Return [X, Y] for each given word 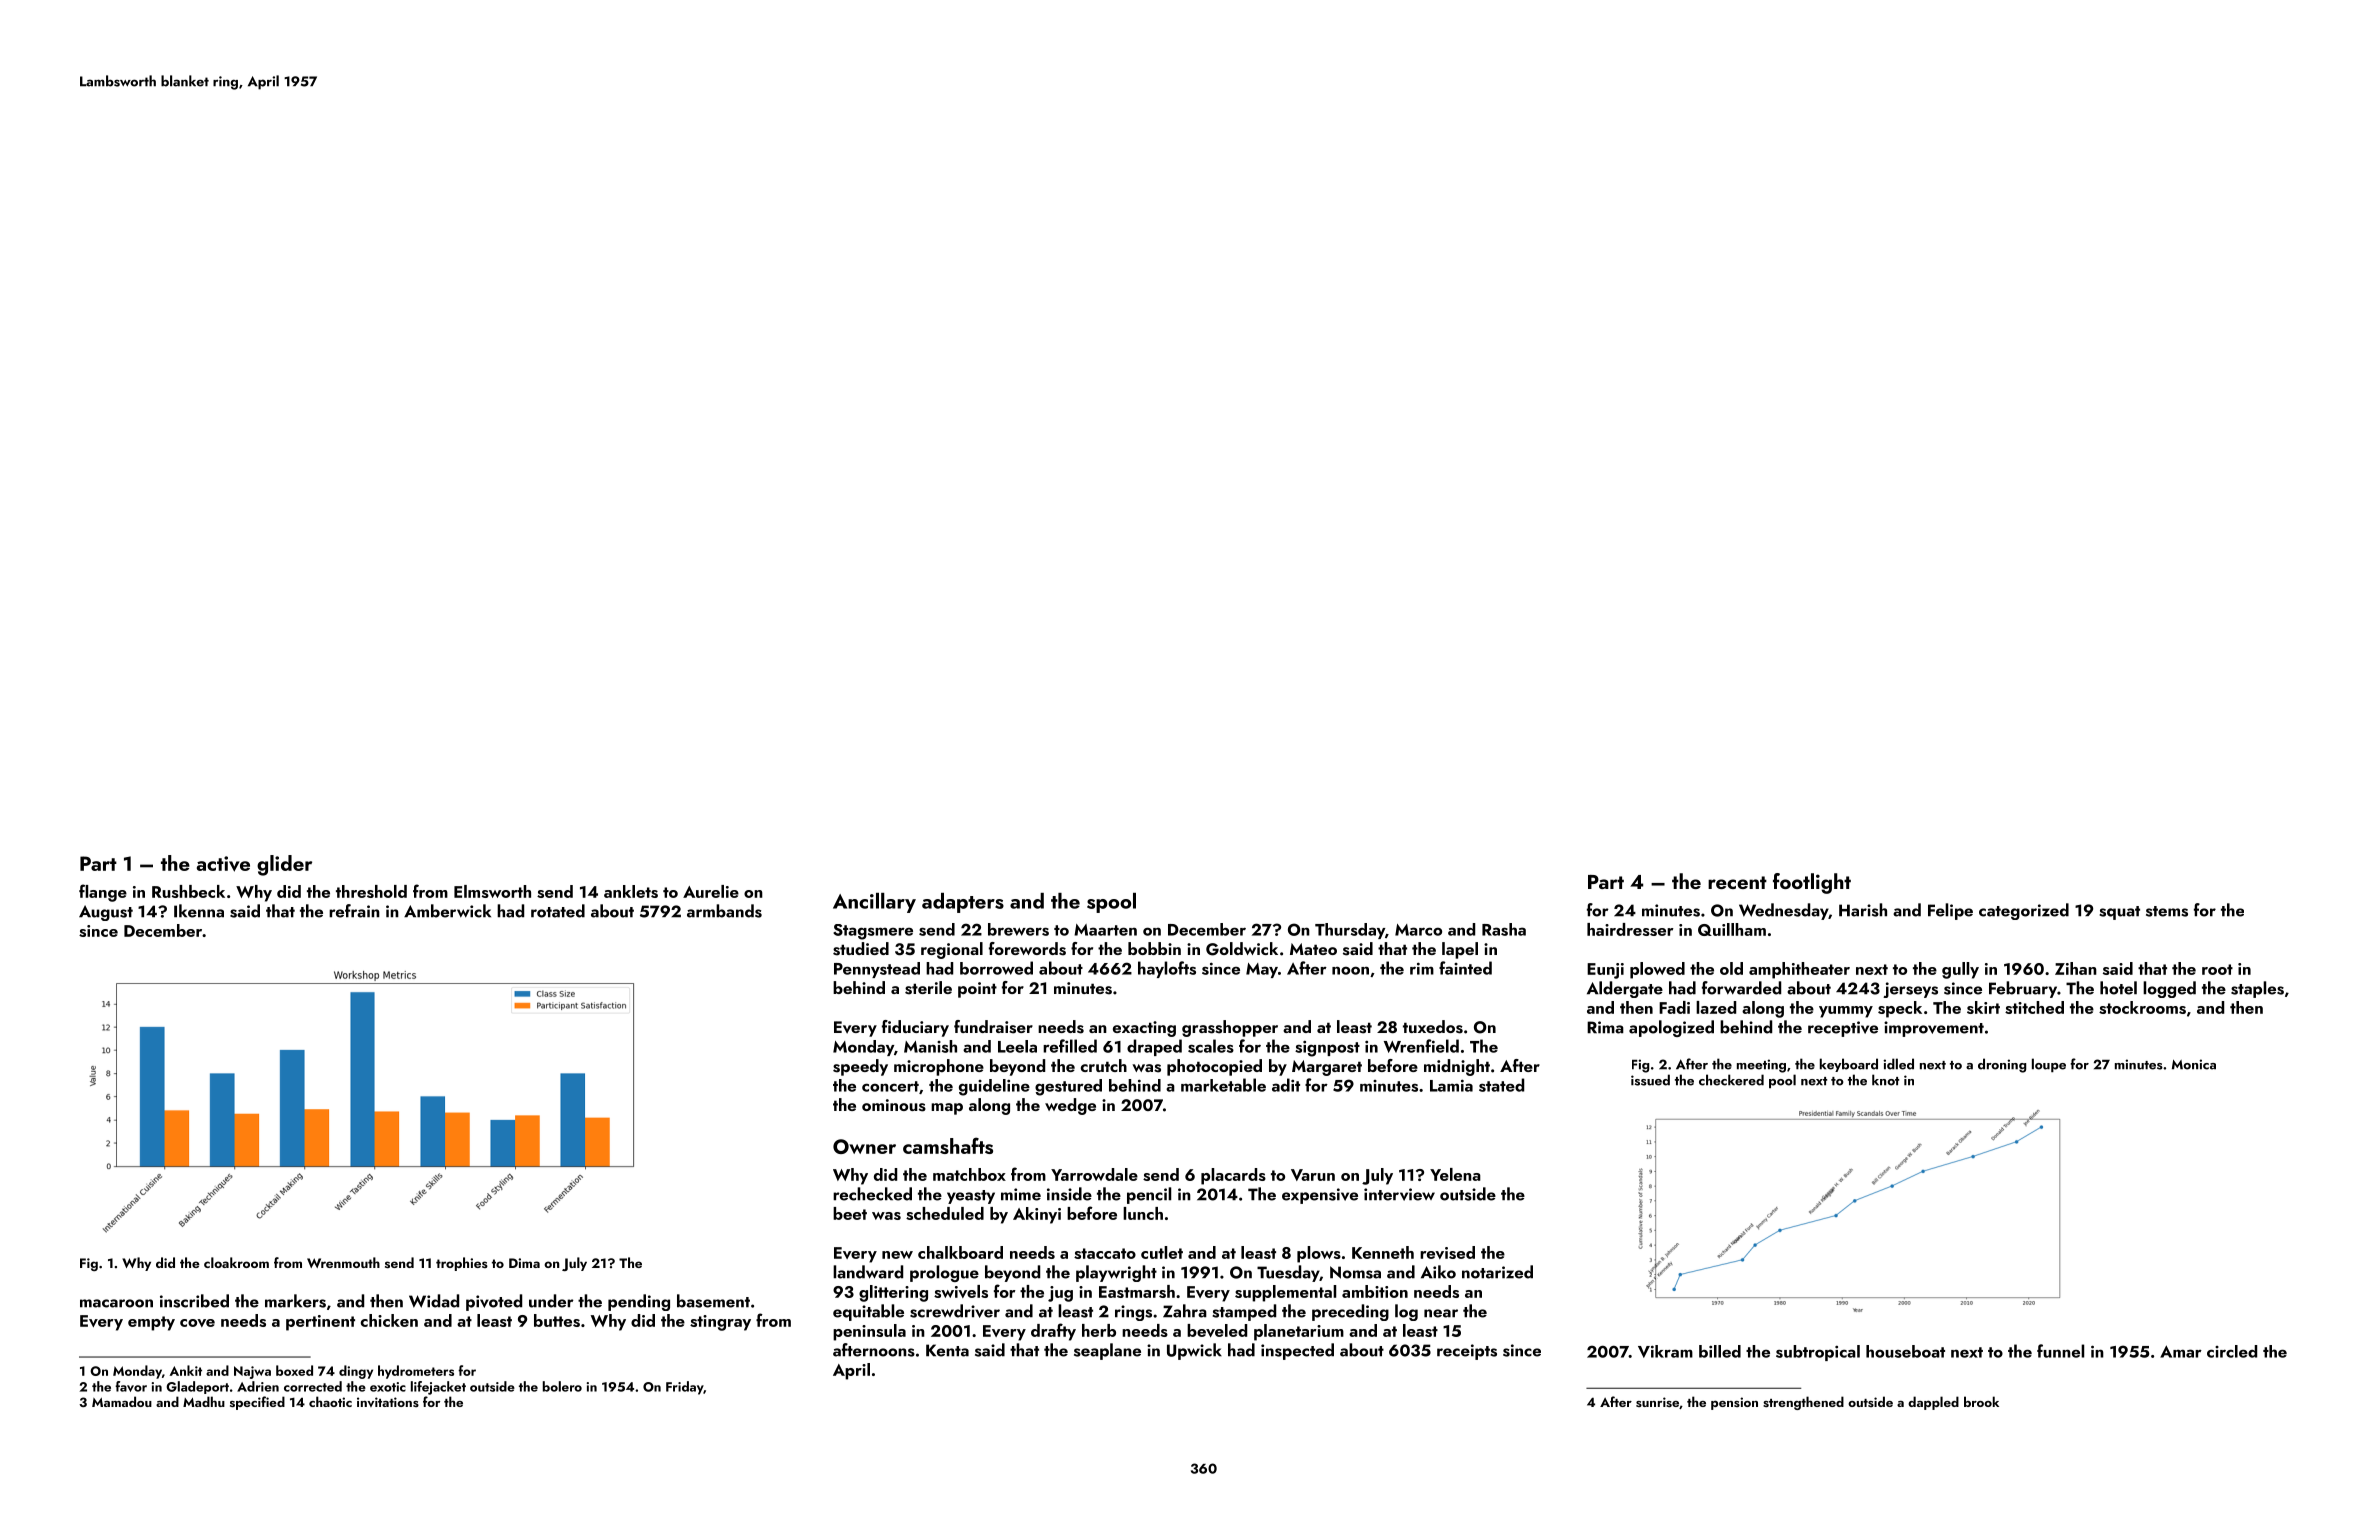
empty [151, 1323]
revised [1447, 1252]
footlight [1812, 883]
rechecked [872, 1194]
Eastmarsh [1137, 1291]
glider [284, 865]
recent [1737, 882]
